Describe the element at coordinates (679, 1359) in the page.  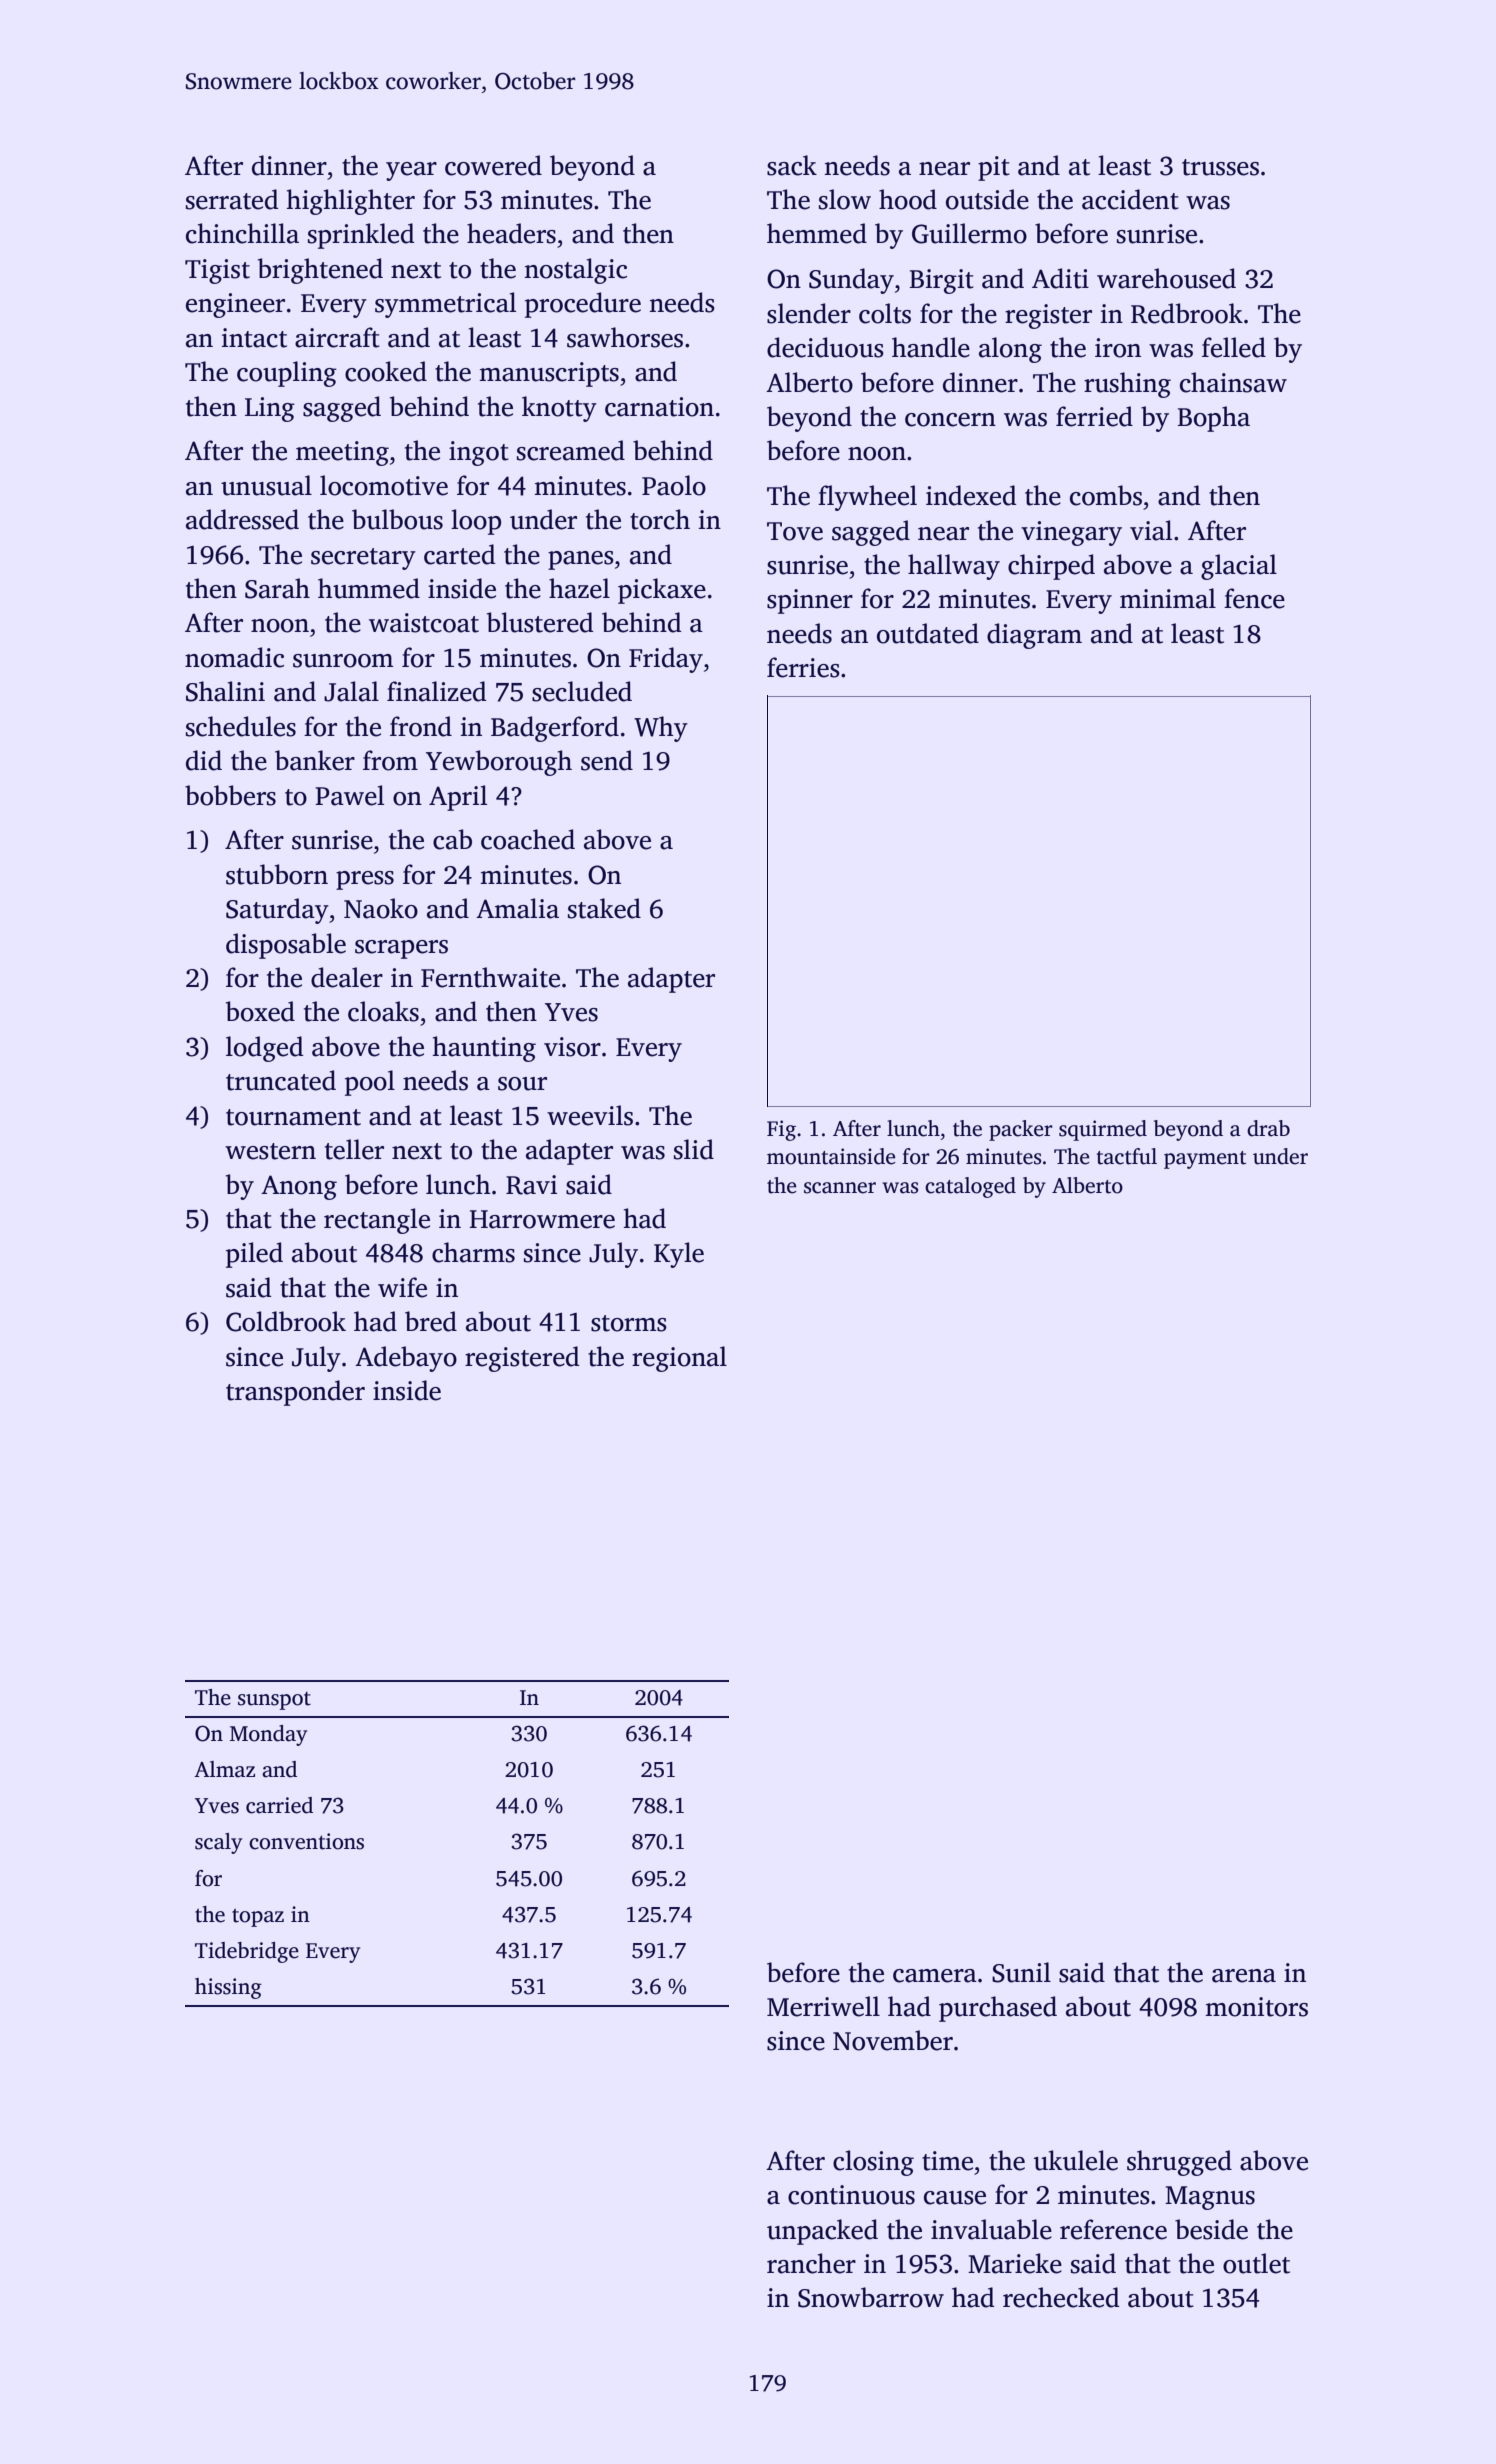
I see `regional` at that location.
